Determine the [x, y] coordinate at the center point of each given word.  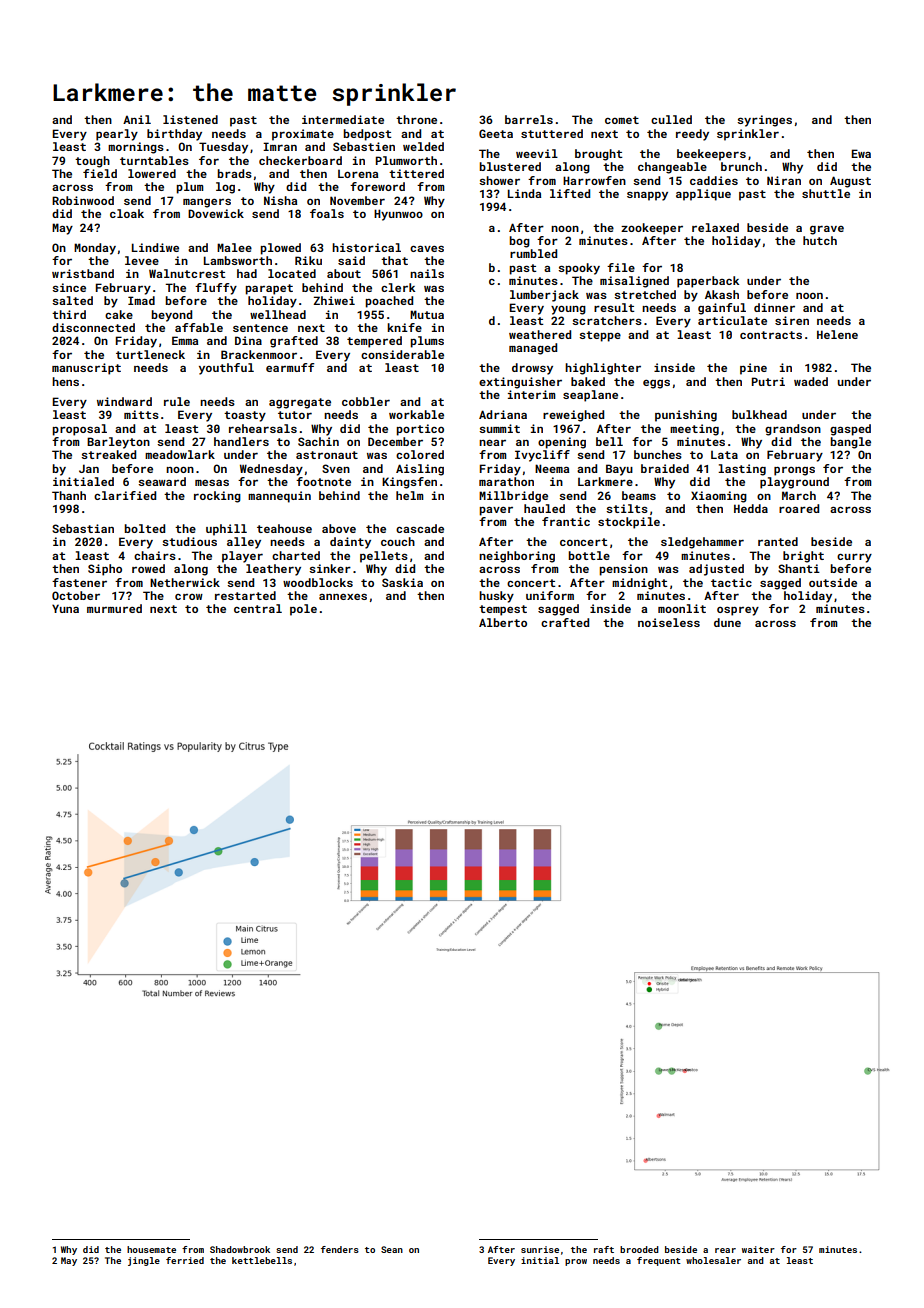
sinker [330, 568]
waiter [758, 1249]
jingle [144, 1261]
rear [725, 1250]
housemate [151, 1249]
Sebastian [83, 528]
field [100, 173]
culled [671, 119]
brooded [639, 1249]
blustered [510, 166]
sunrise [540, 1249]
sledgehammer [702, 543]
